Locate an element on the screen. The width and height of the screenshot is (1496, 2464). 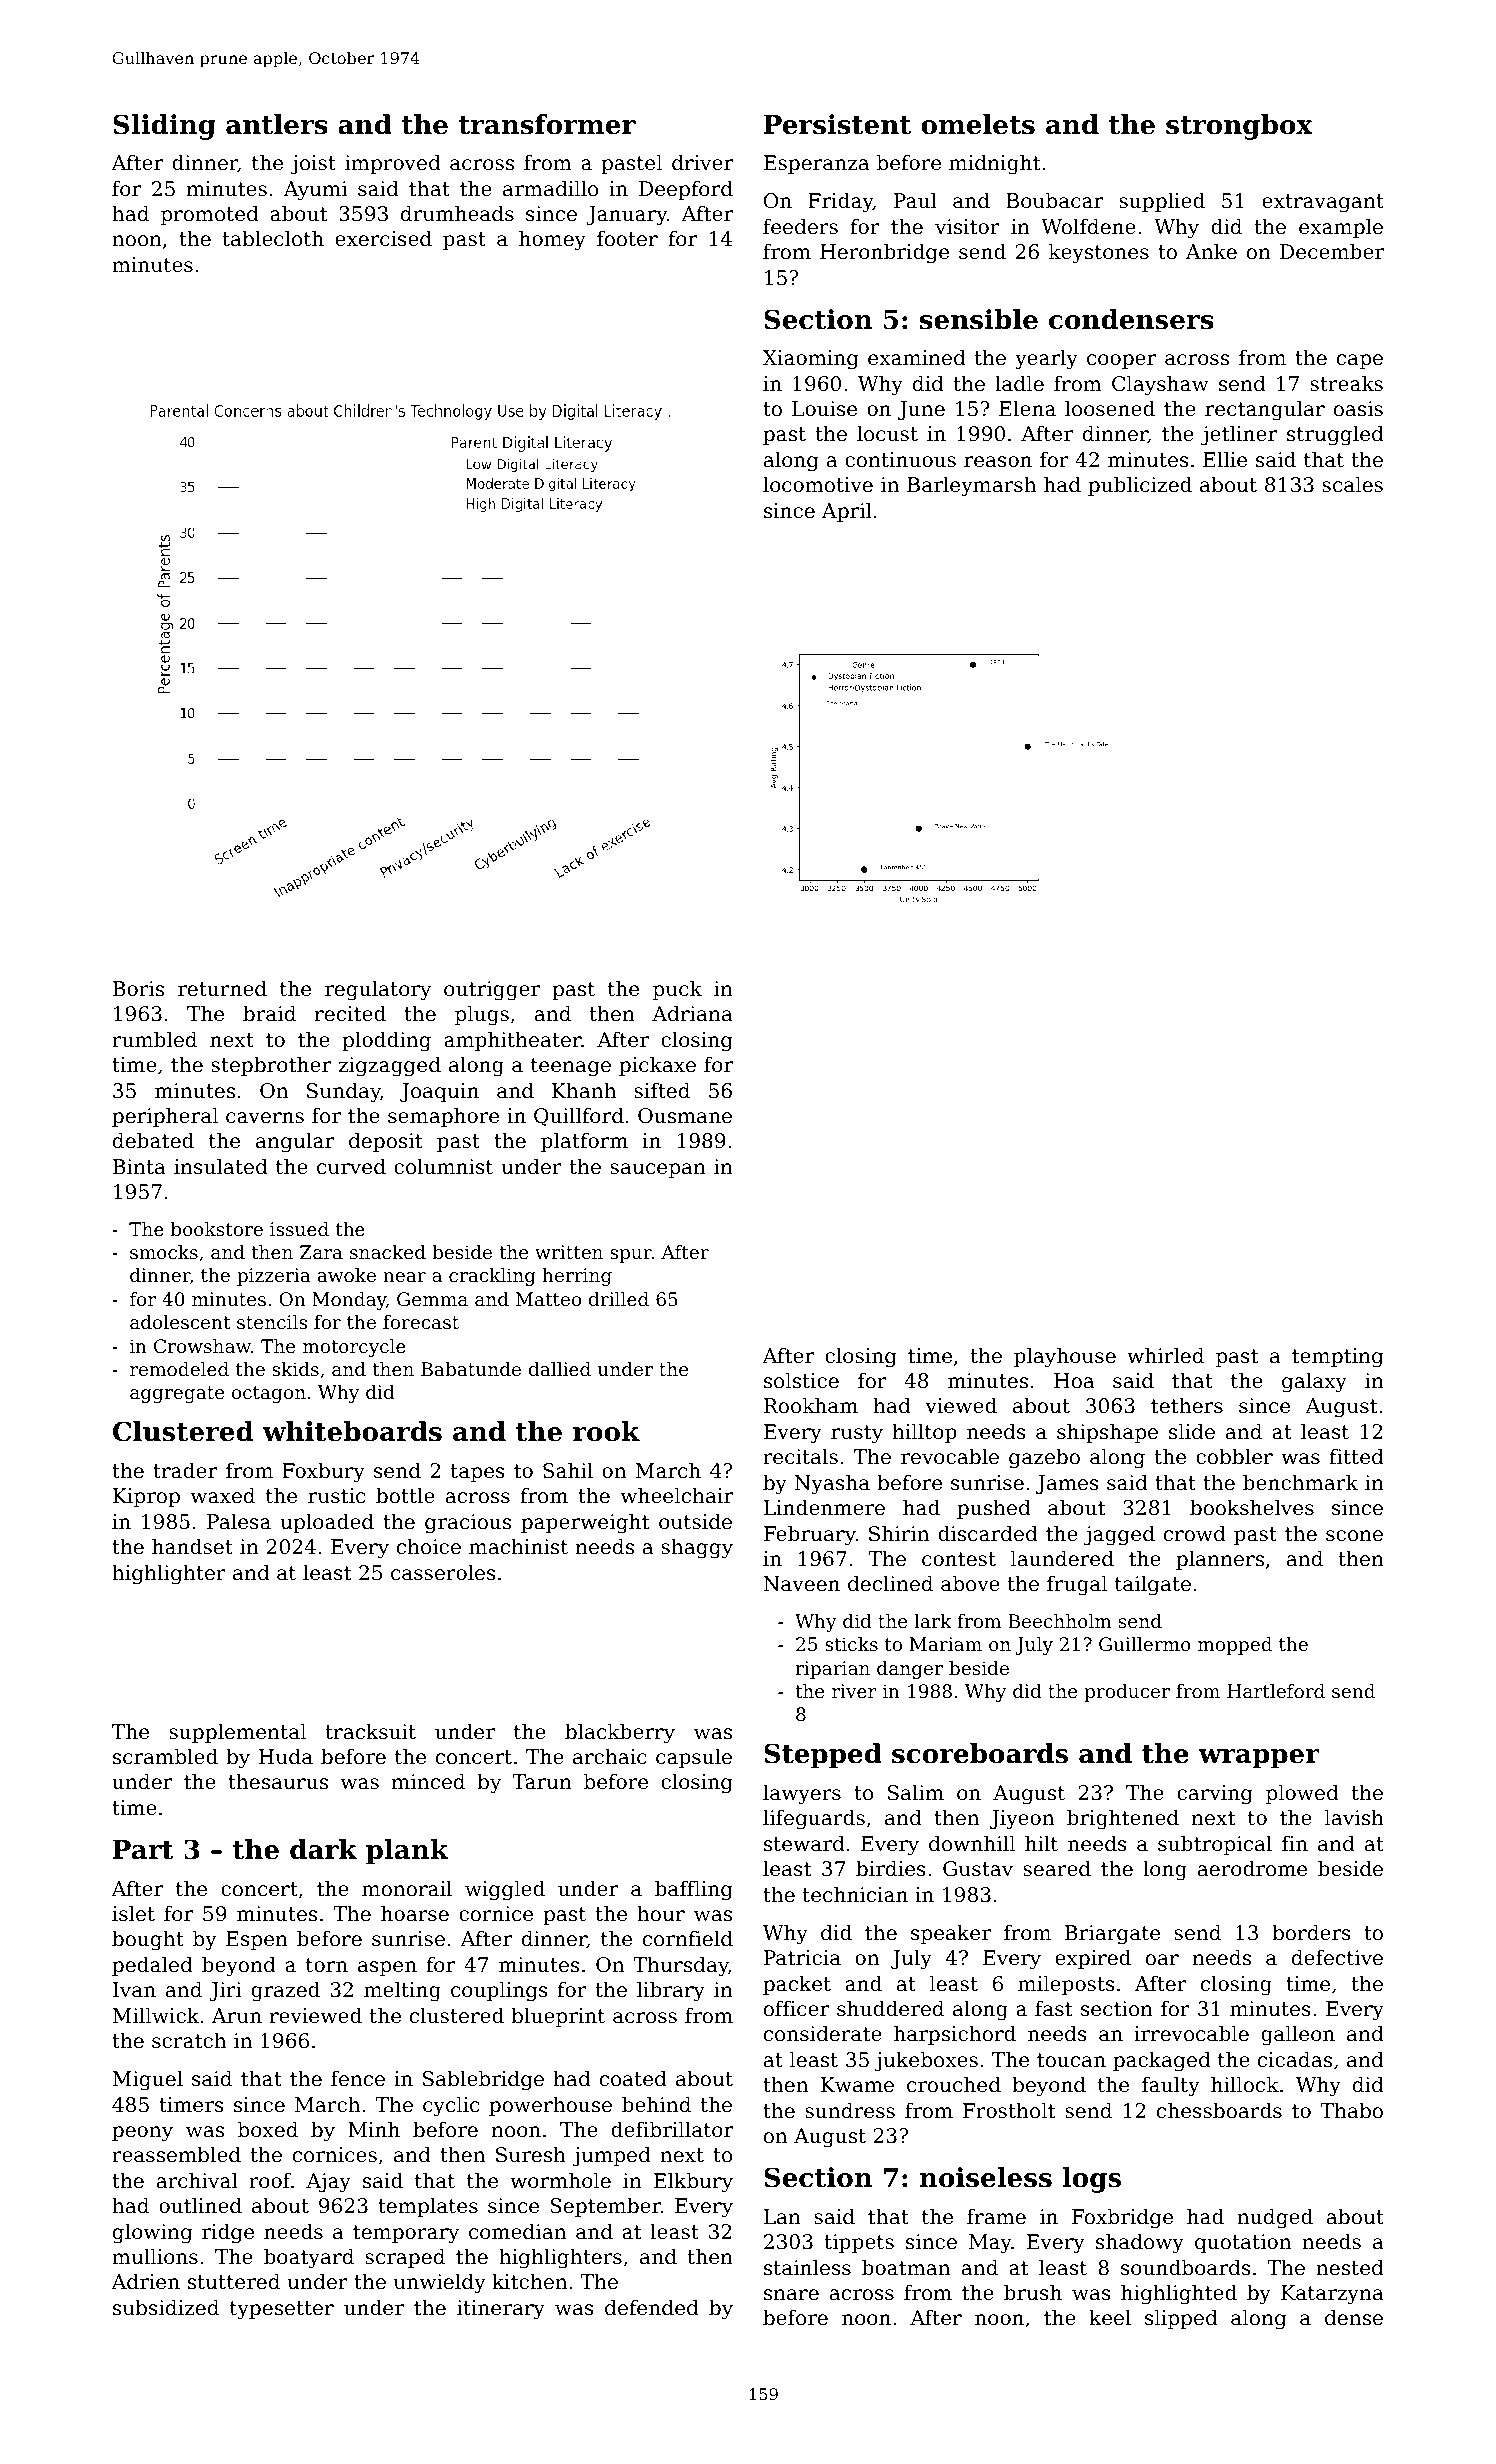
planners is located at coordinates (1220, 1560).
